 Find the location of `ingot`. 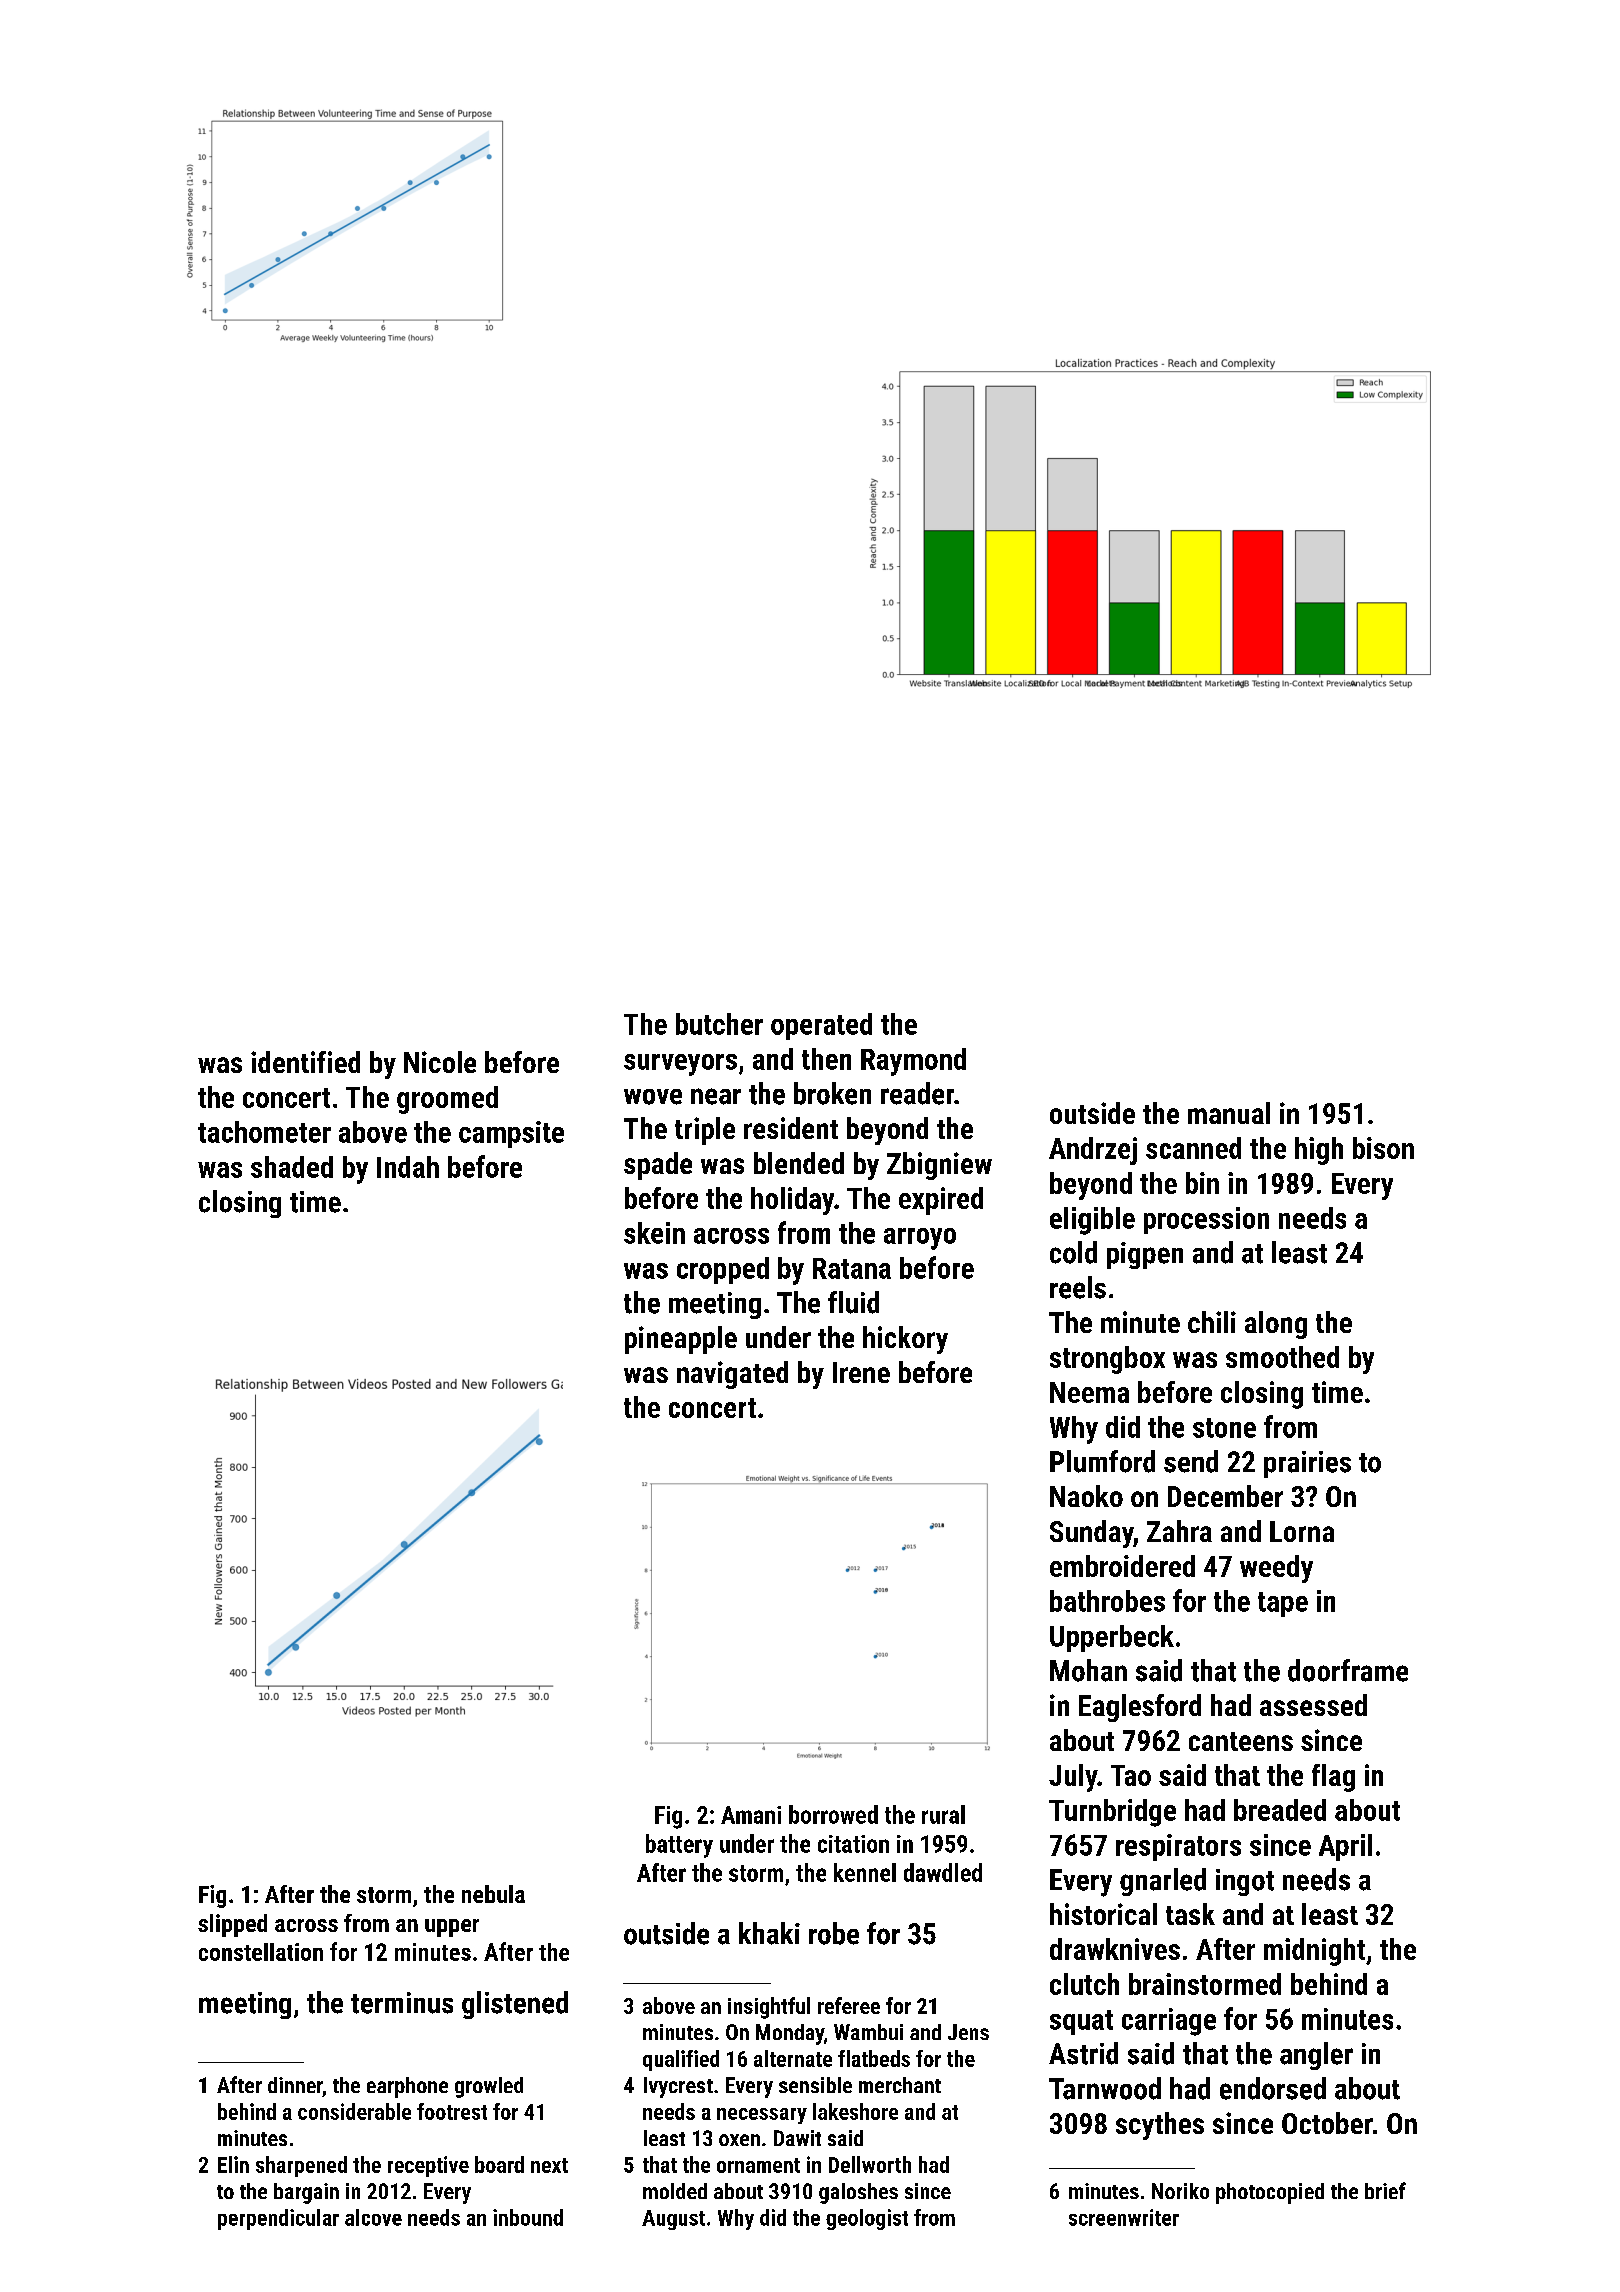

ingot is located at coordinates (1245, 1882).
